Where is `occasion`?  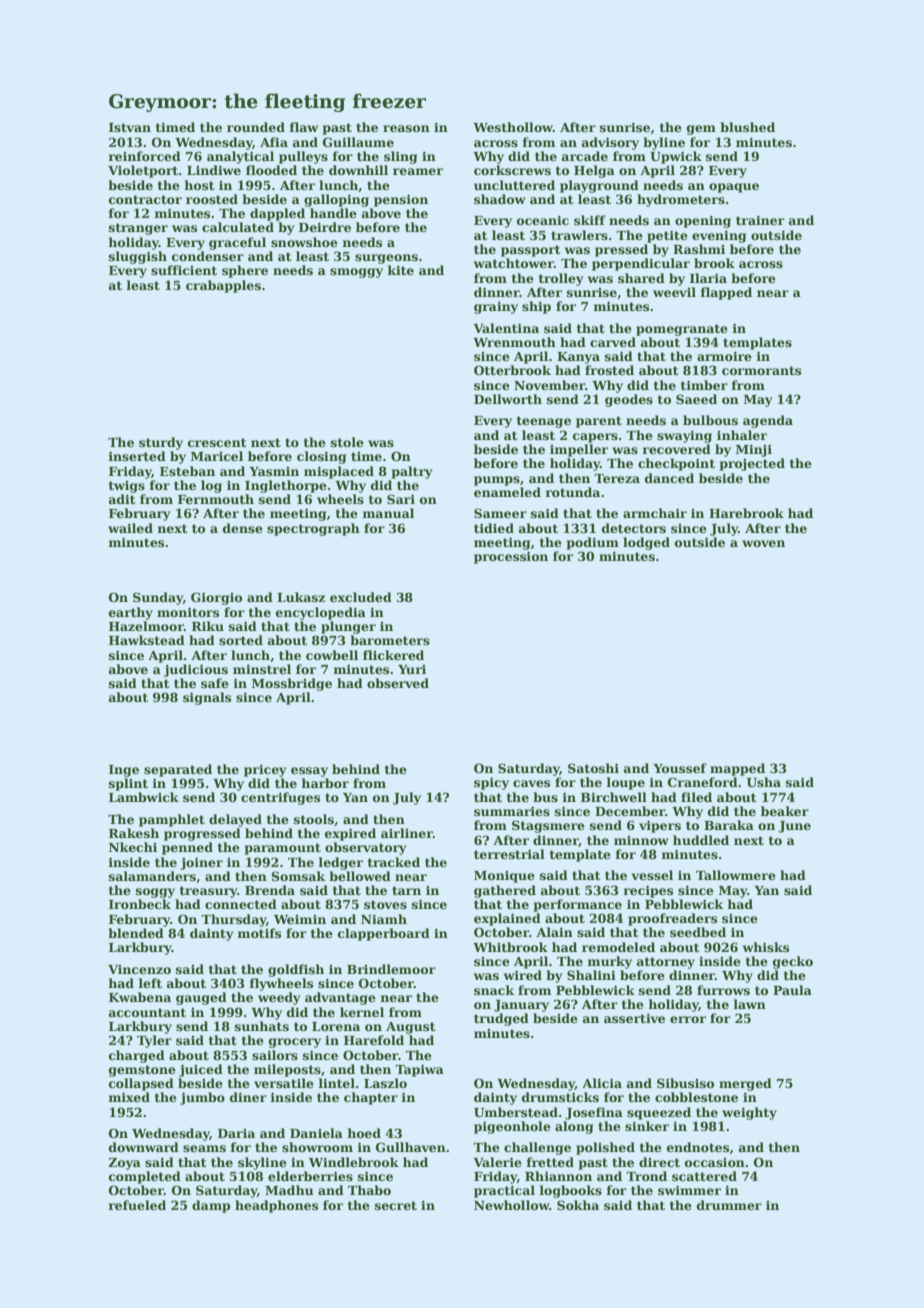
occasion is located at coordinates (715, 1162).
